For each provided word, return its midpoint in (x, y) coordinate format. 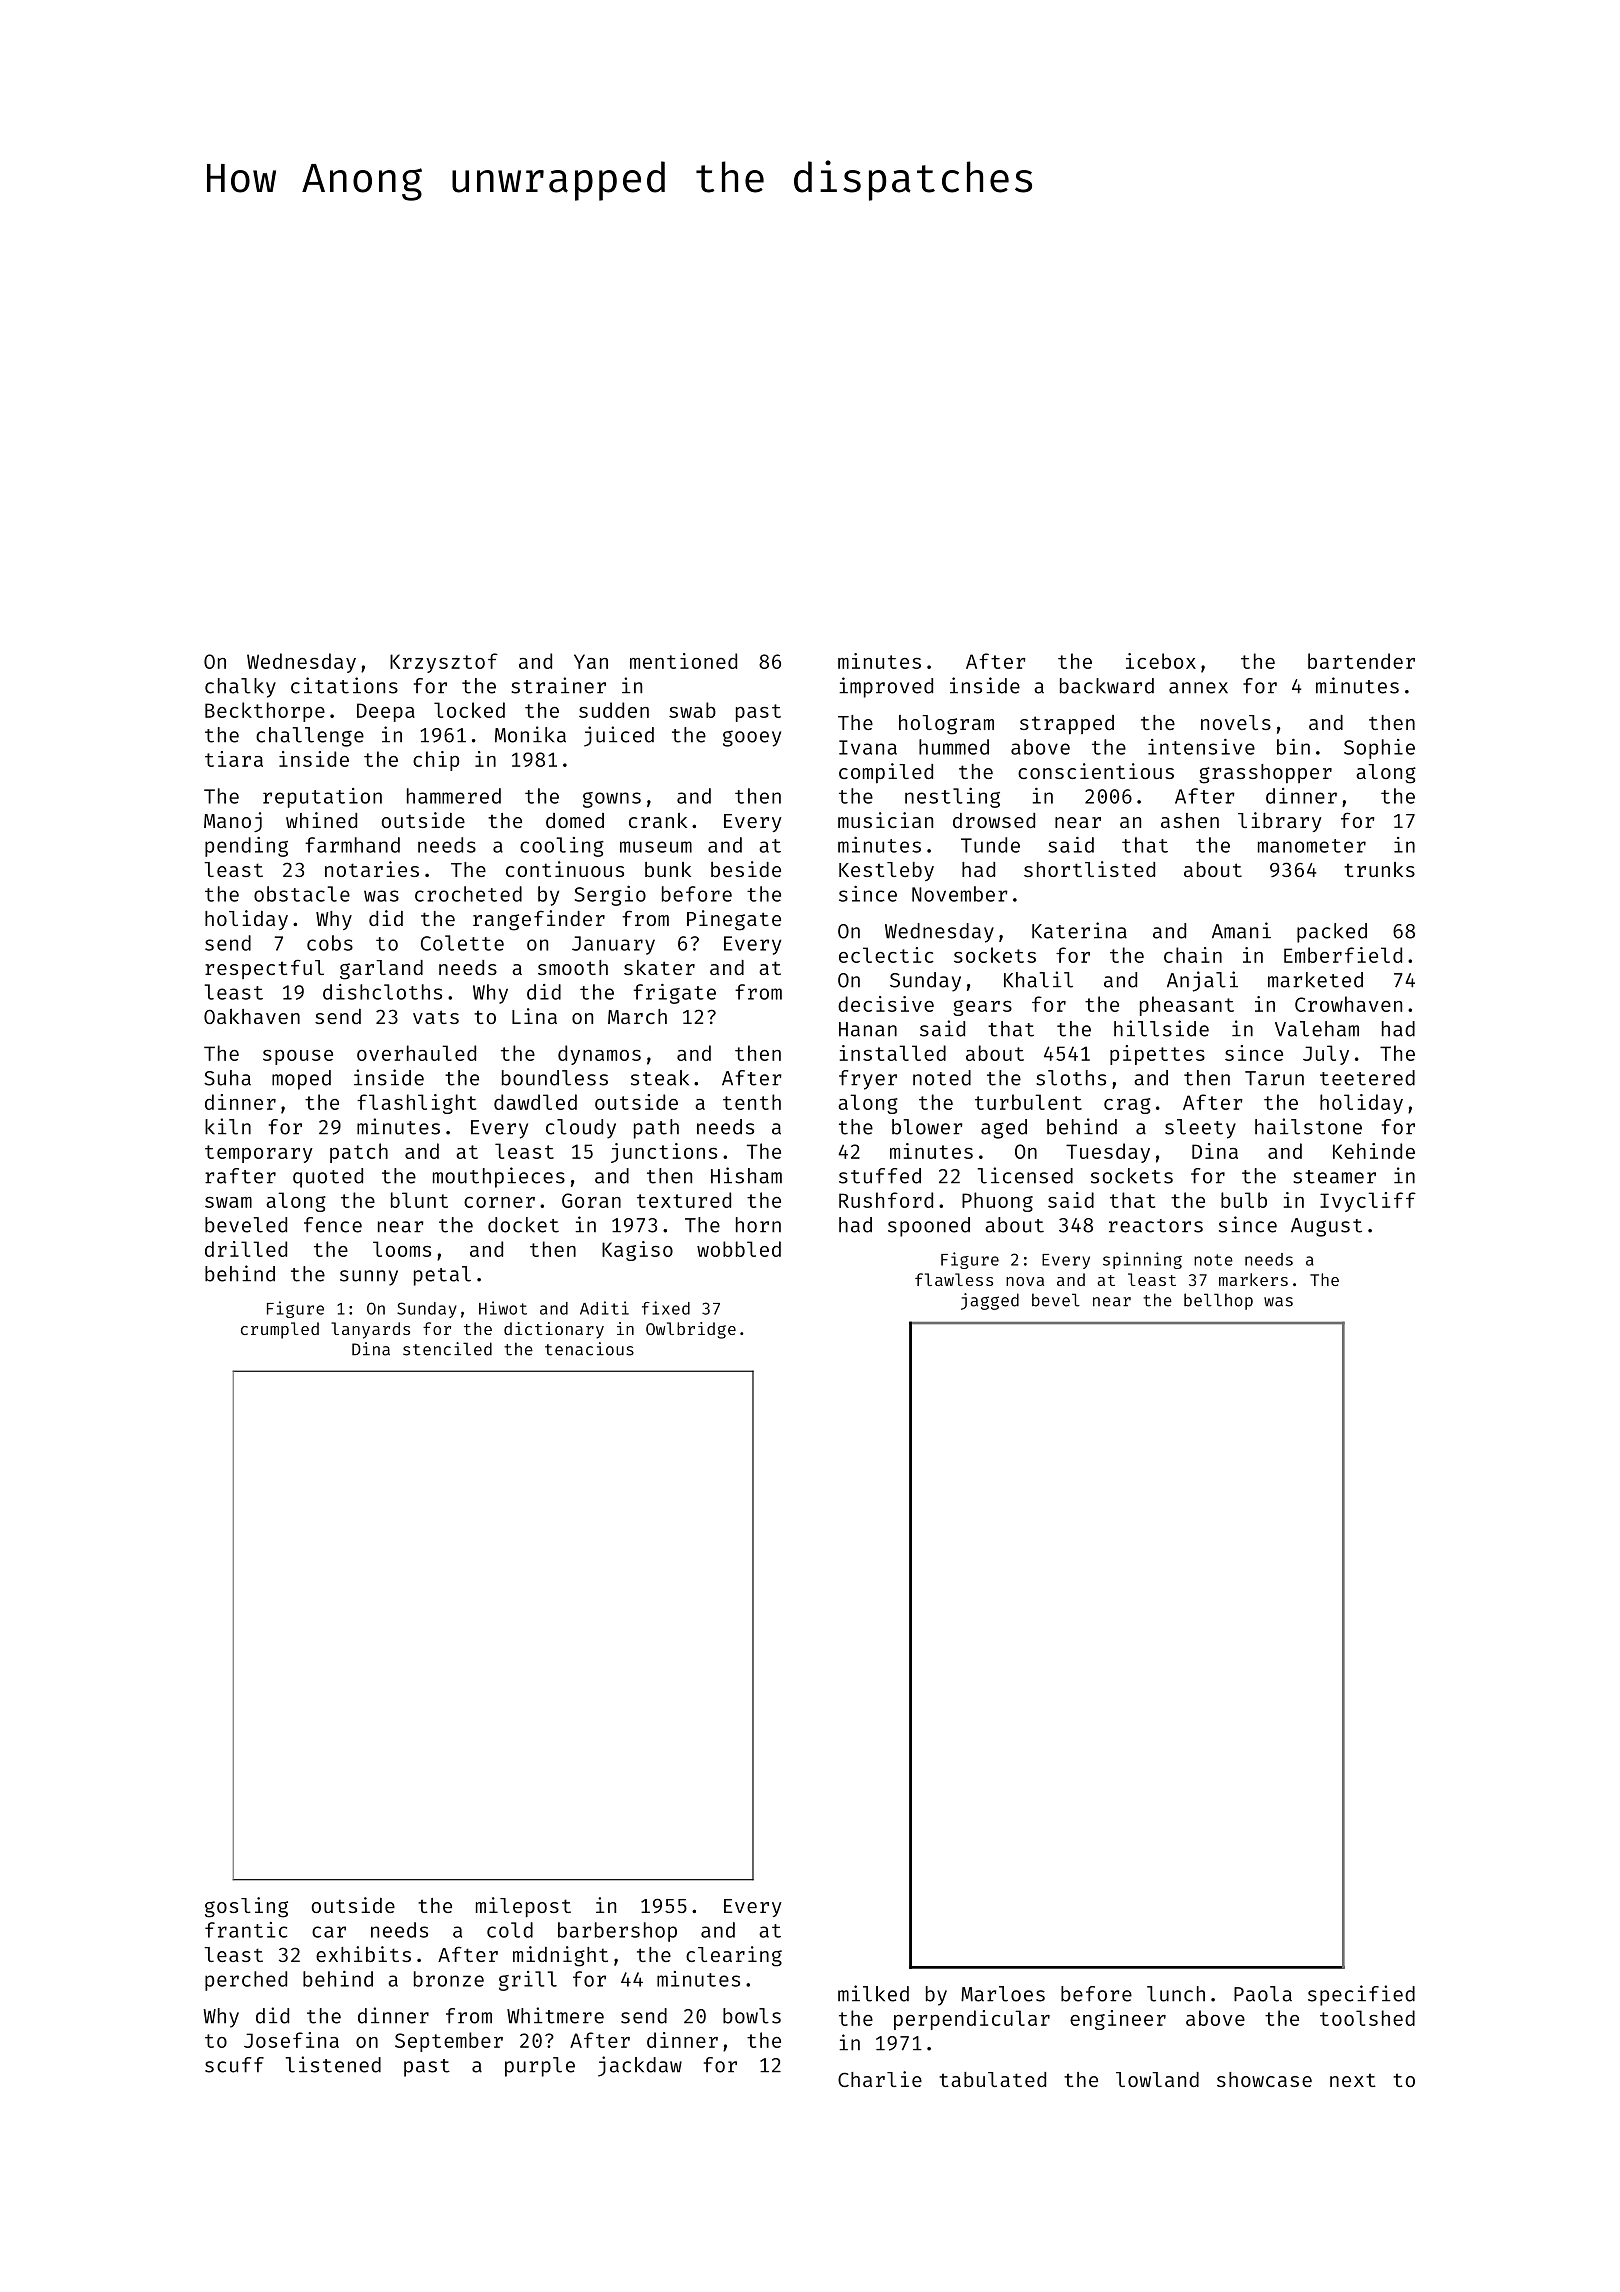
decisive (886, 1004)
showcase (1264, 2079)
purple (540, 2067)
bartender (1361, 661)
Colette (462, 943)
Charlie (880, 2079)
